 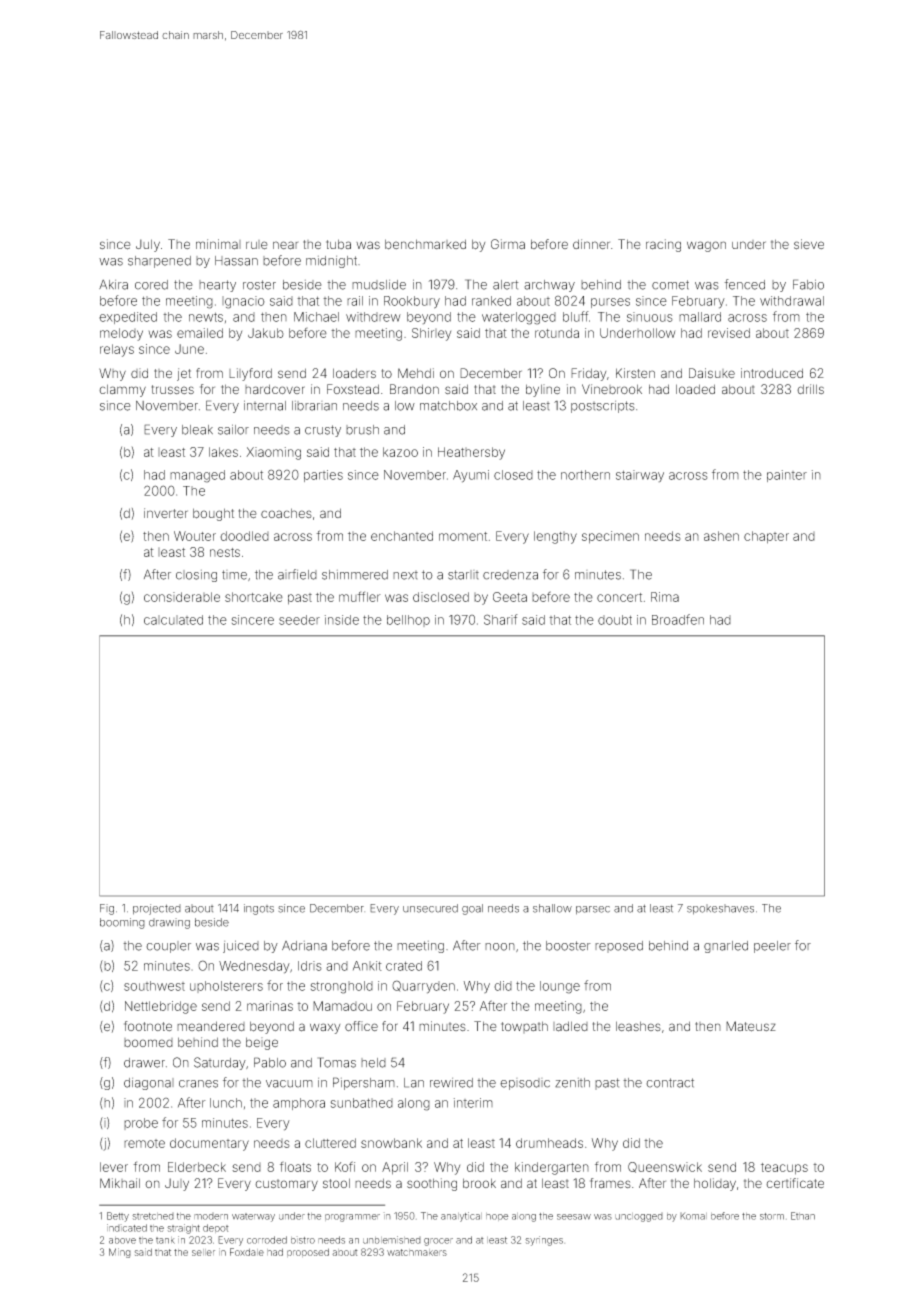 I want to click on syringes, so click(x=544, y=1241).
